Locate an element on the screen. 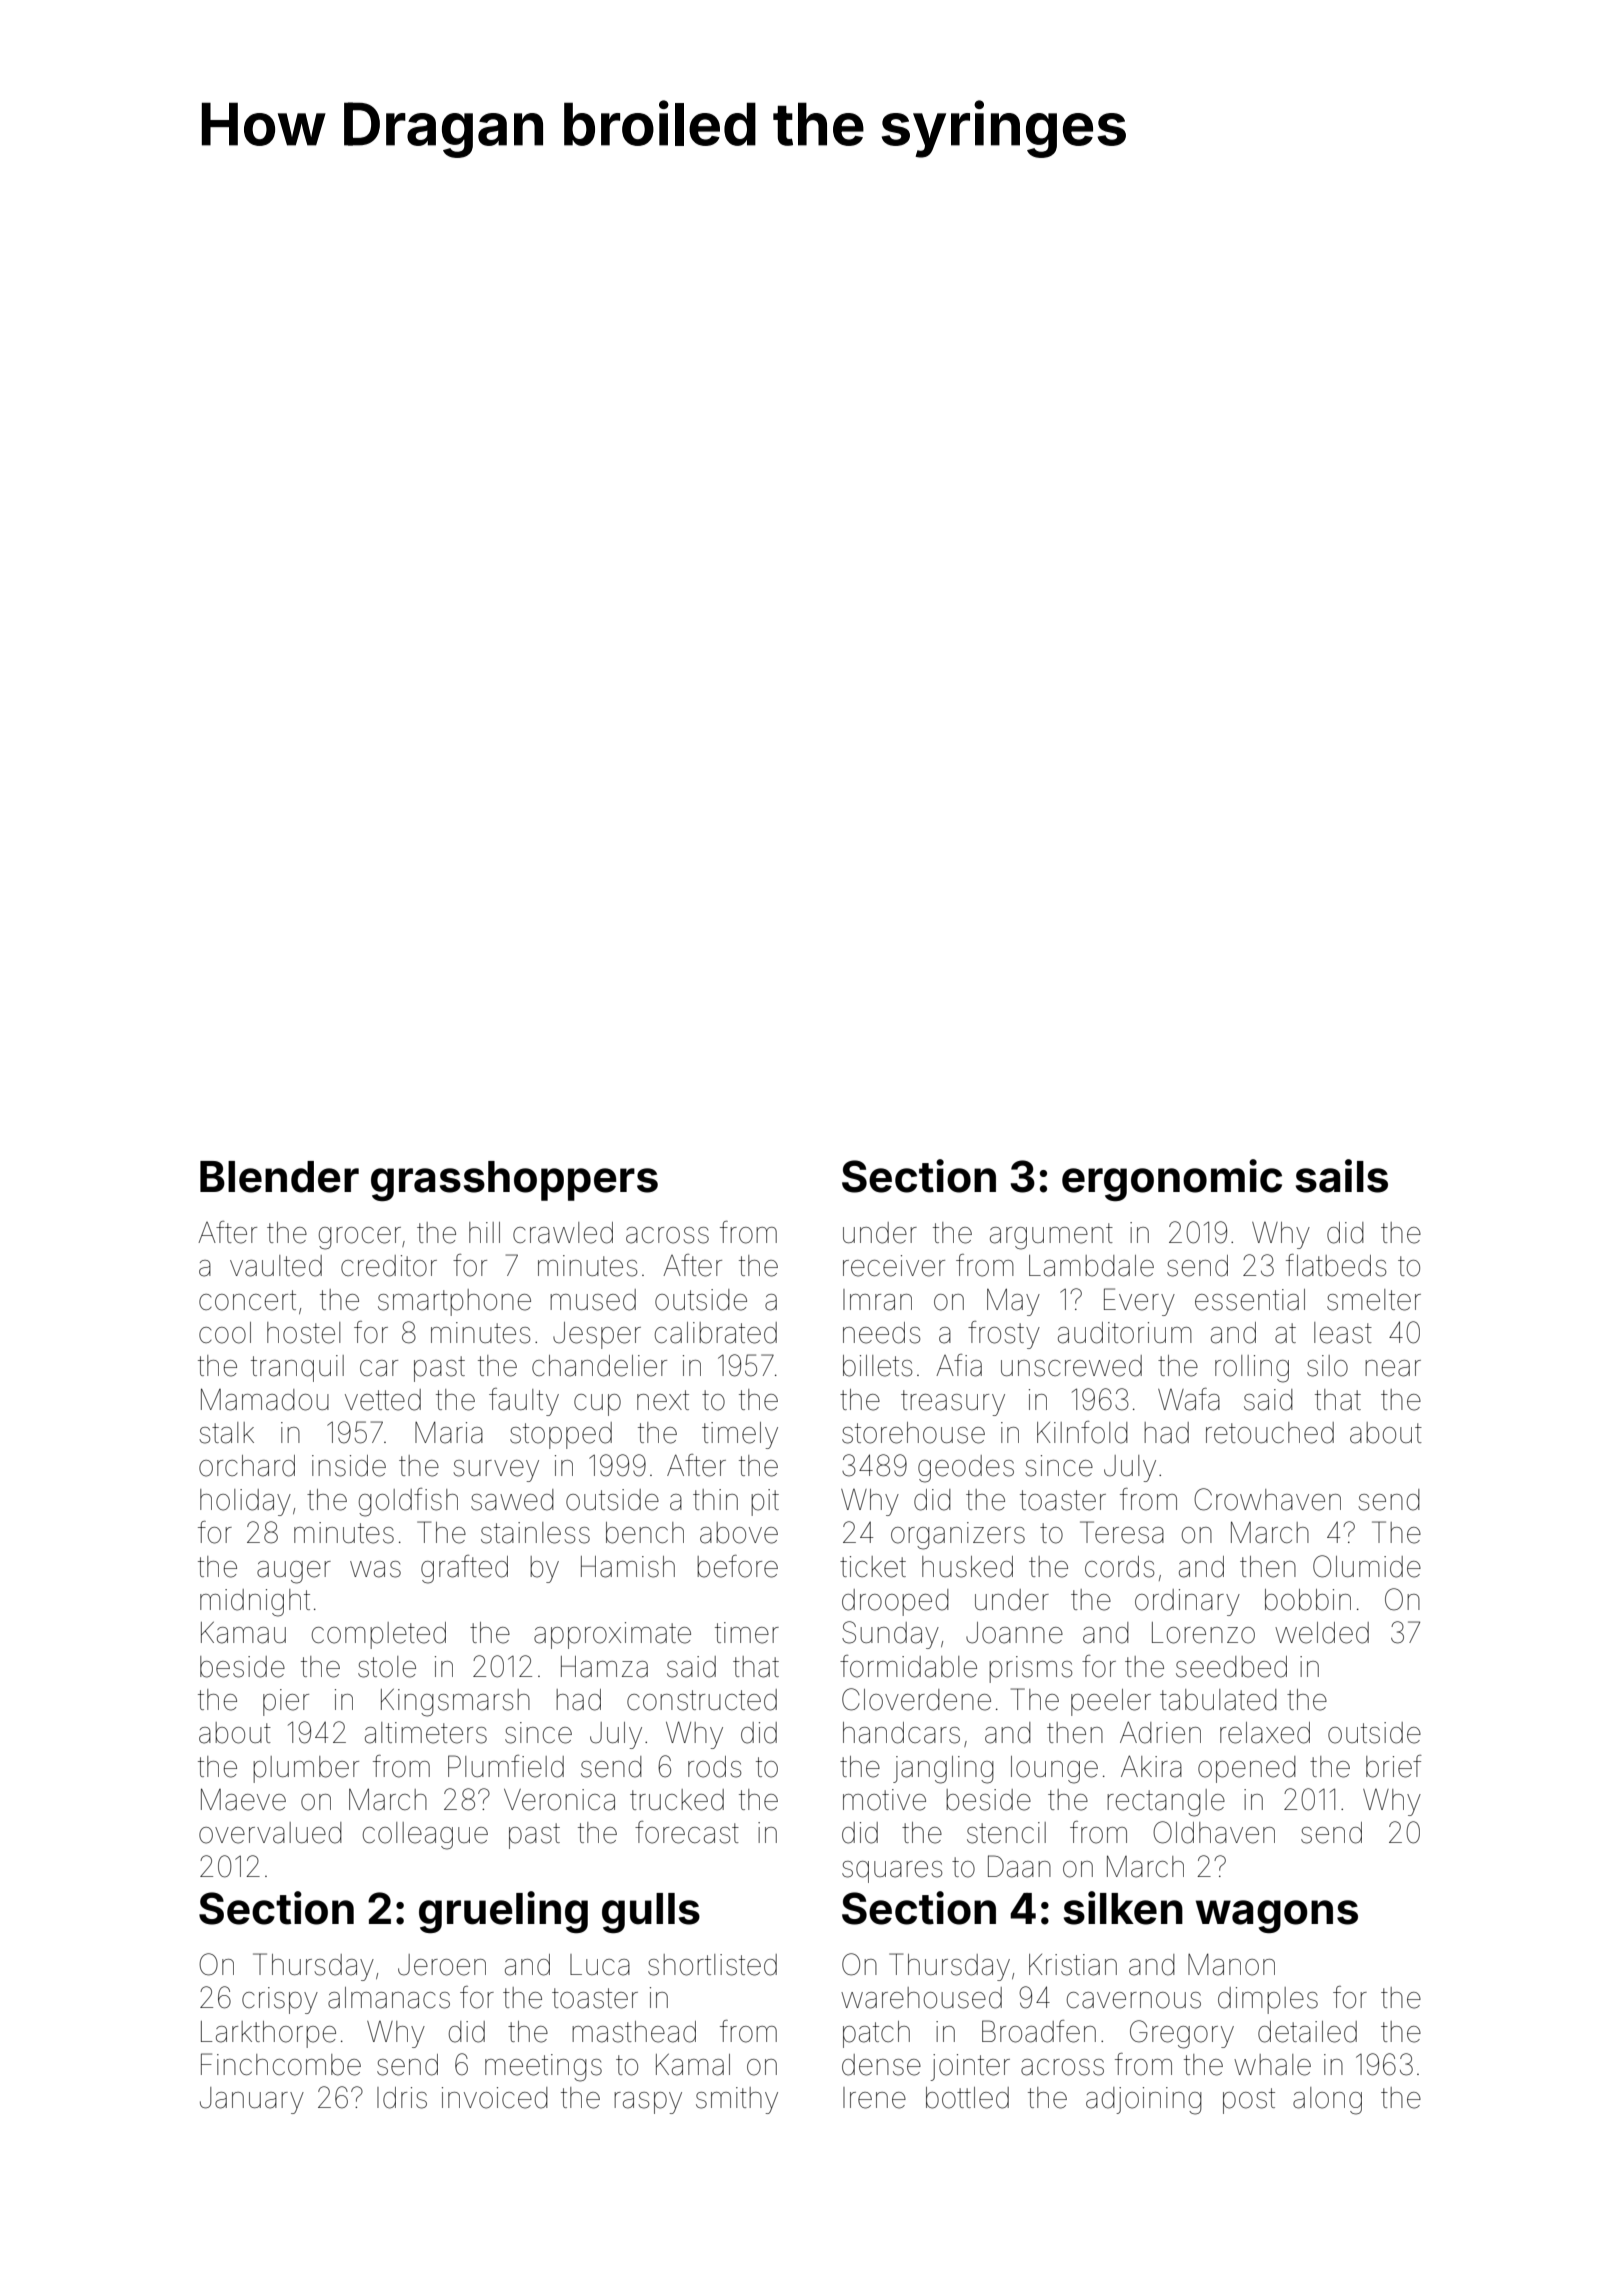 The height and width of the screenshot is (2292, 1620). raspy is located at coordinates (648, 2103).
